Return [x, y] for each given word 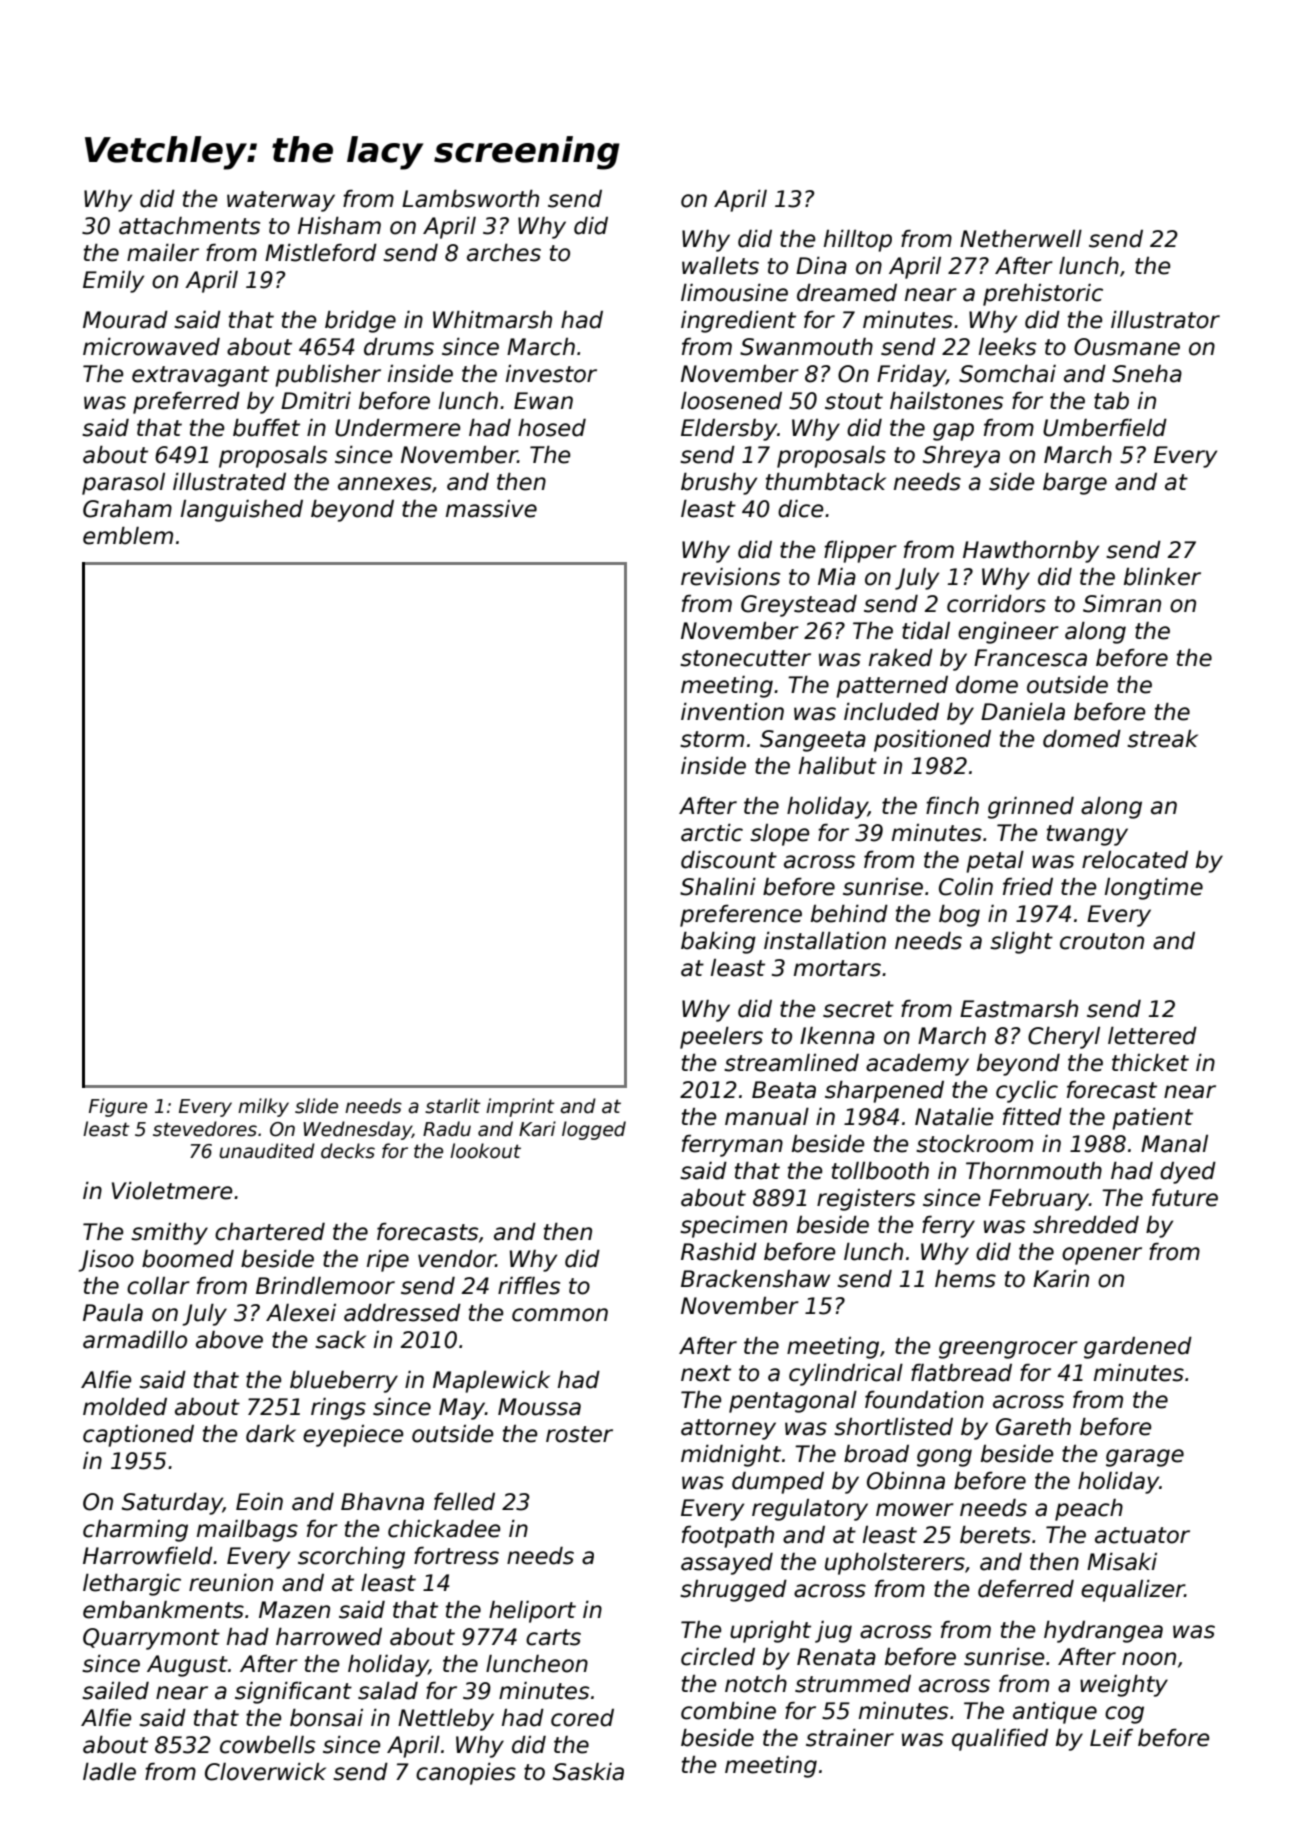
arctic [712, 833]
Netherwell [1021, 239]
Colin [966, 887]
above [229, 1340]
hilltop [858, 241]
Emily [113, 282]
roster [579, 1434]
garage [1145, 1458]
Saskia [588, 1772]
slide [316, 1106]
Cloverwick [265, 1772]
